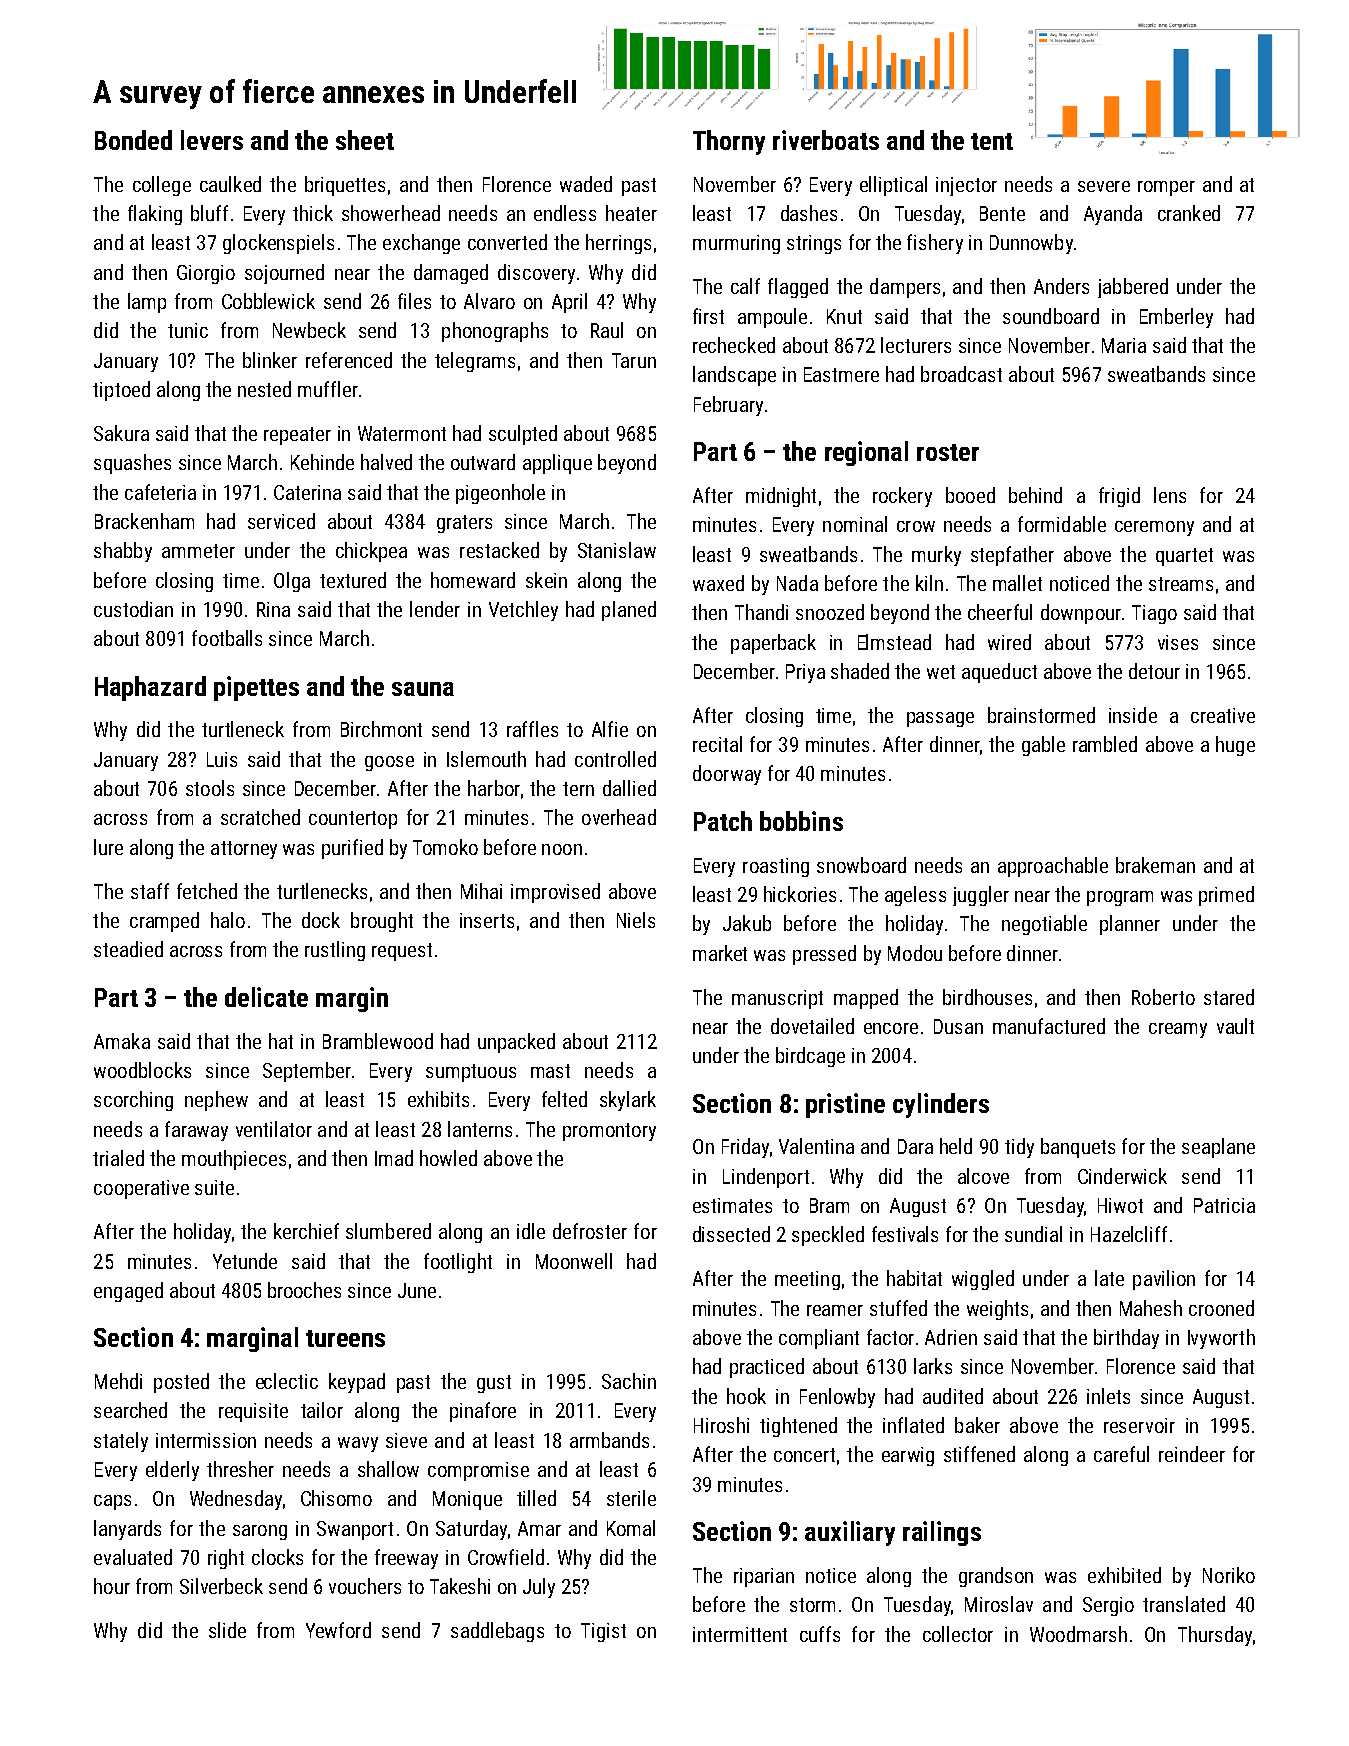  Describe the element at coordinates (481, 891) in the screenshot. I see `Mihai` at that location.
